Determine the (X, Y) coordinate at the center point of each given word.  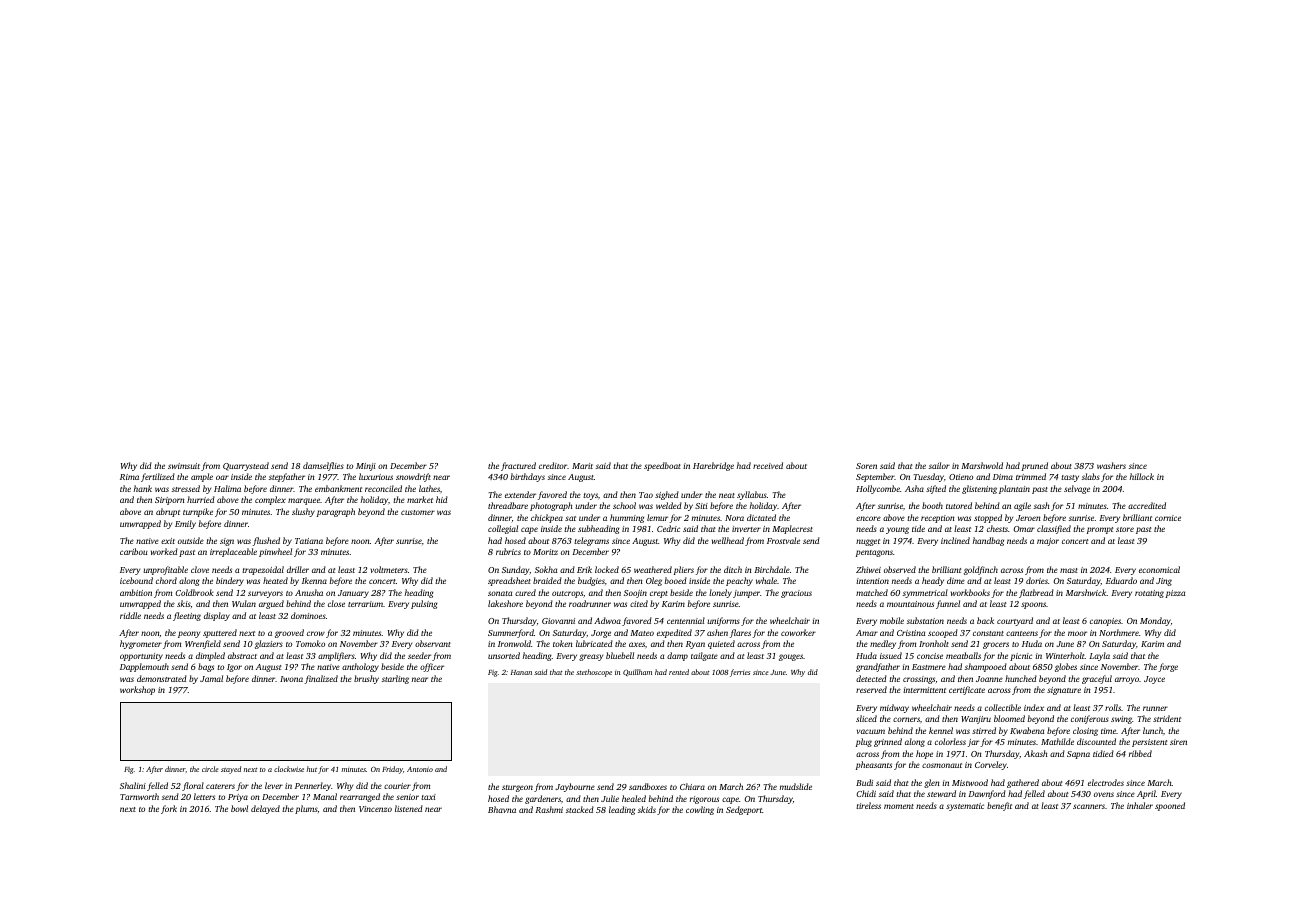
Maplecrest (792, 529)
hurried (201, 499)
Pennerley (313, 786)
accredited (1147, 505)
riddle (130, 615)
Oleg (654, 581)
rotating (1149, 594)
